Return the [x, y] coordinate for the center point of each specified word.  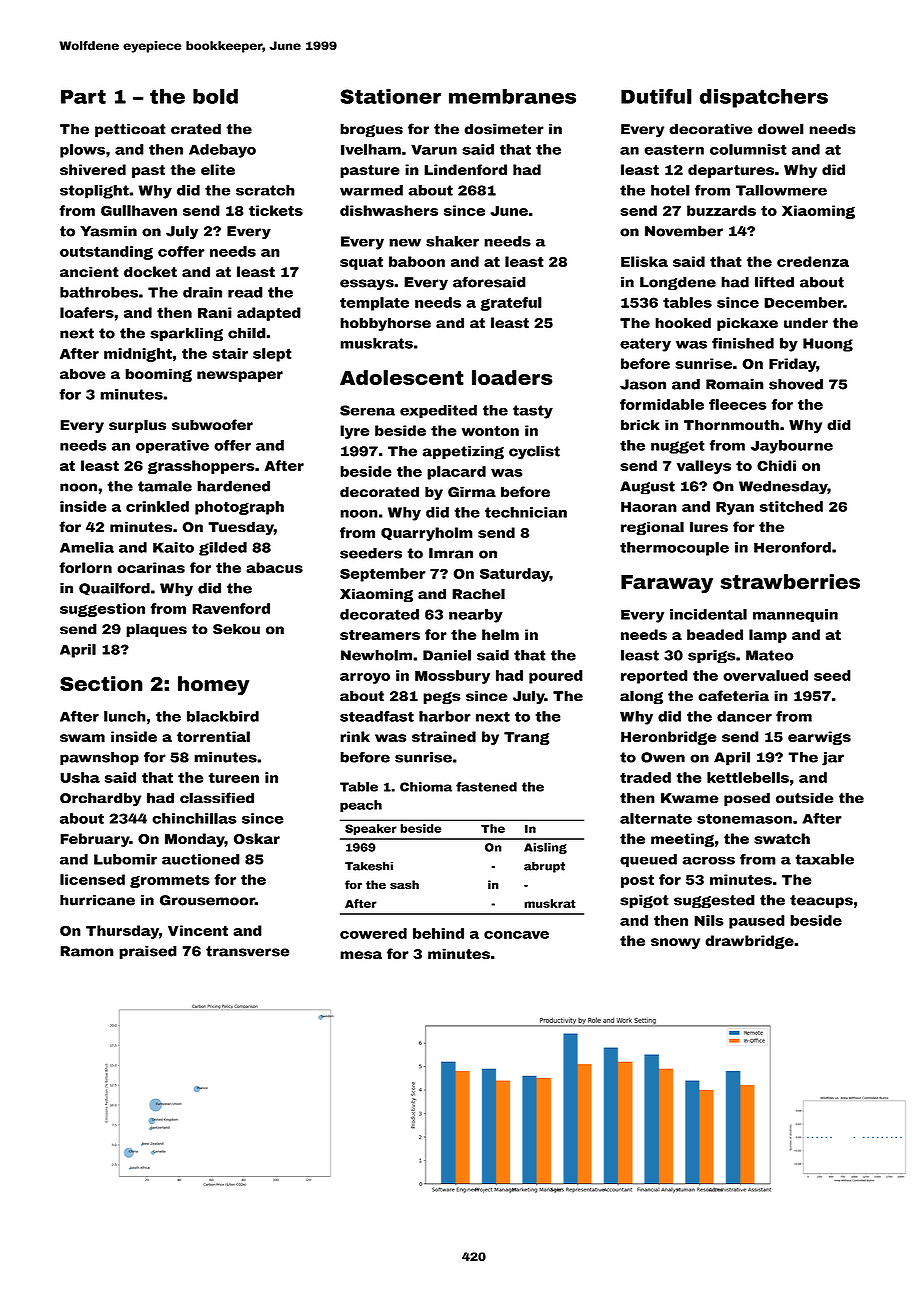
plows [82, 151]
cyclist [534, 452]
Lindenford [465, 170]
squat [361, 263]
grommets [170, 881]
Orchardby [100, 799]
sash [404, 885]
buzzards [721, 210]
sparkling [186, 334]
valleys [704, 467]
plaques [156, 630]
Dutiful [656, 96]
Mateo [770, 655]
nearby [476, 616]
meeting [682, 840]
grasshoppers [201, 467]
